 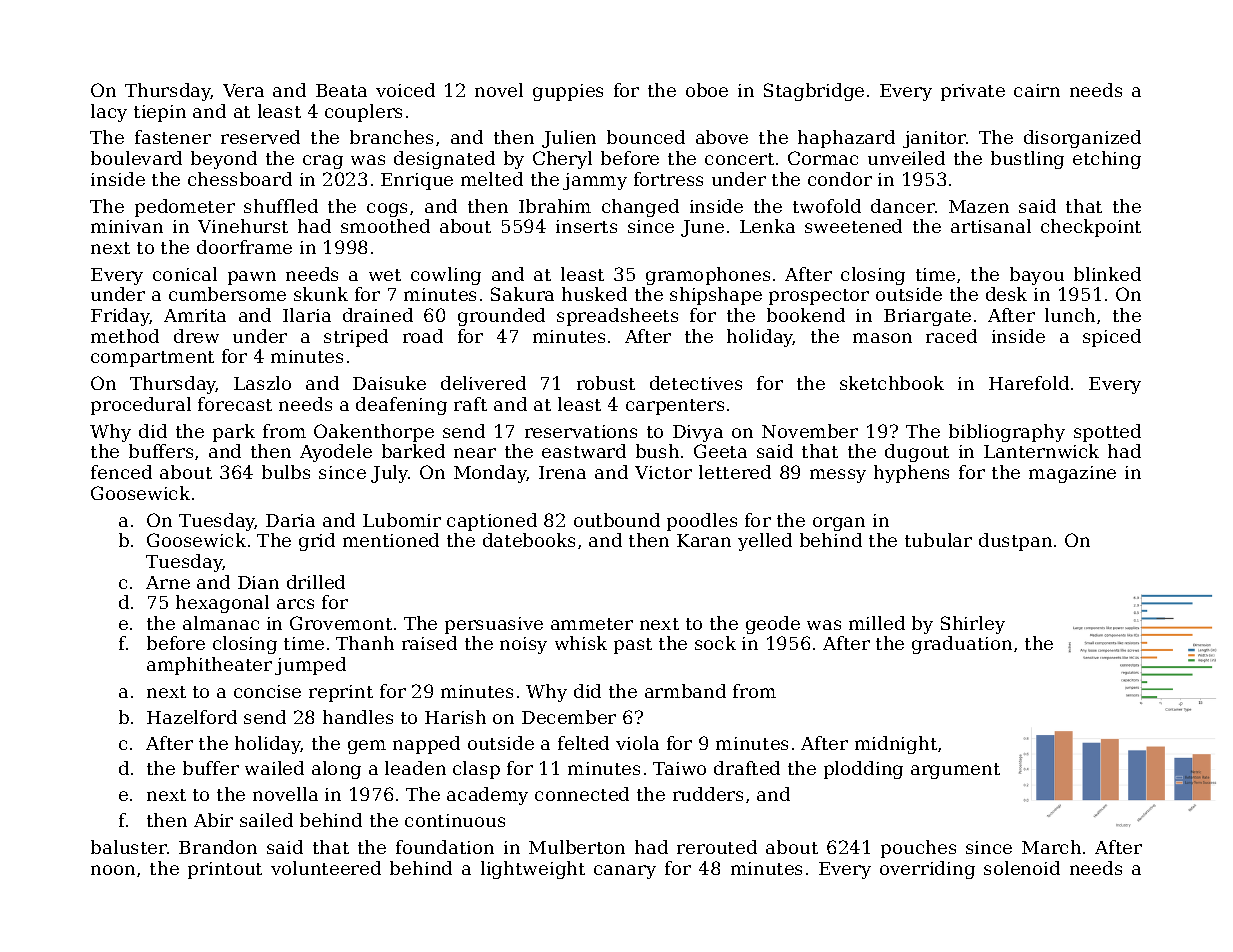 What do you see at coordinates (405, 90) in the image?
I see `voiced` at bounding box center [405, 90].
